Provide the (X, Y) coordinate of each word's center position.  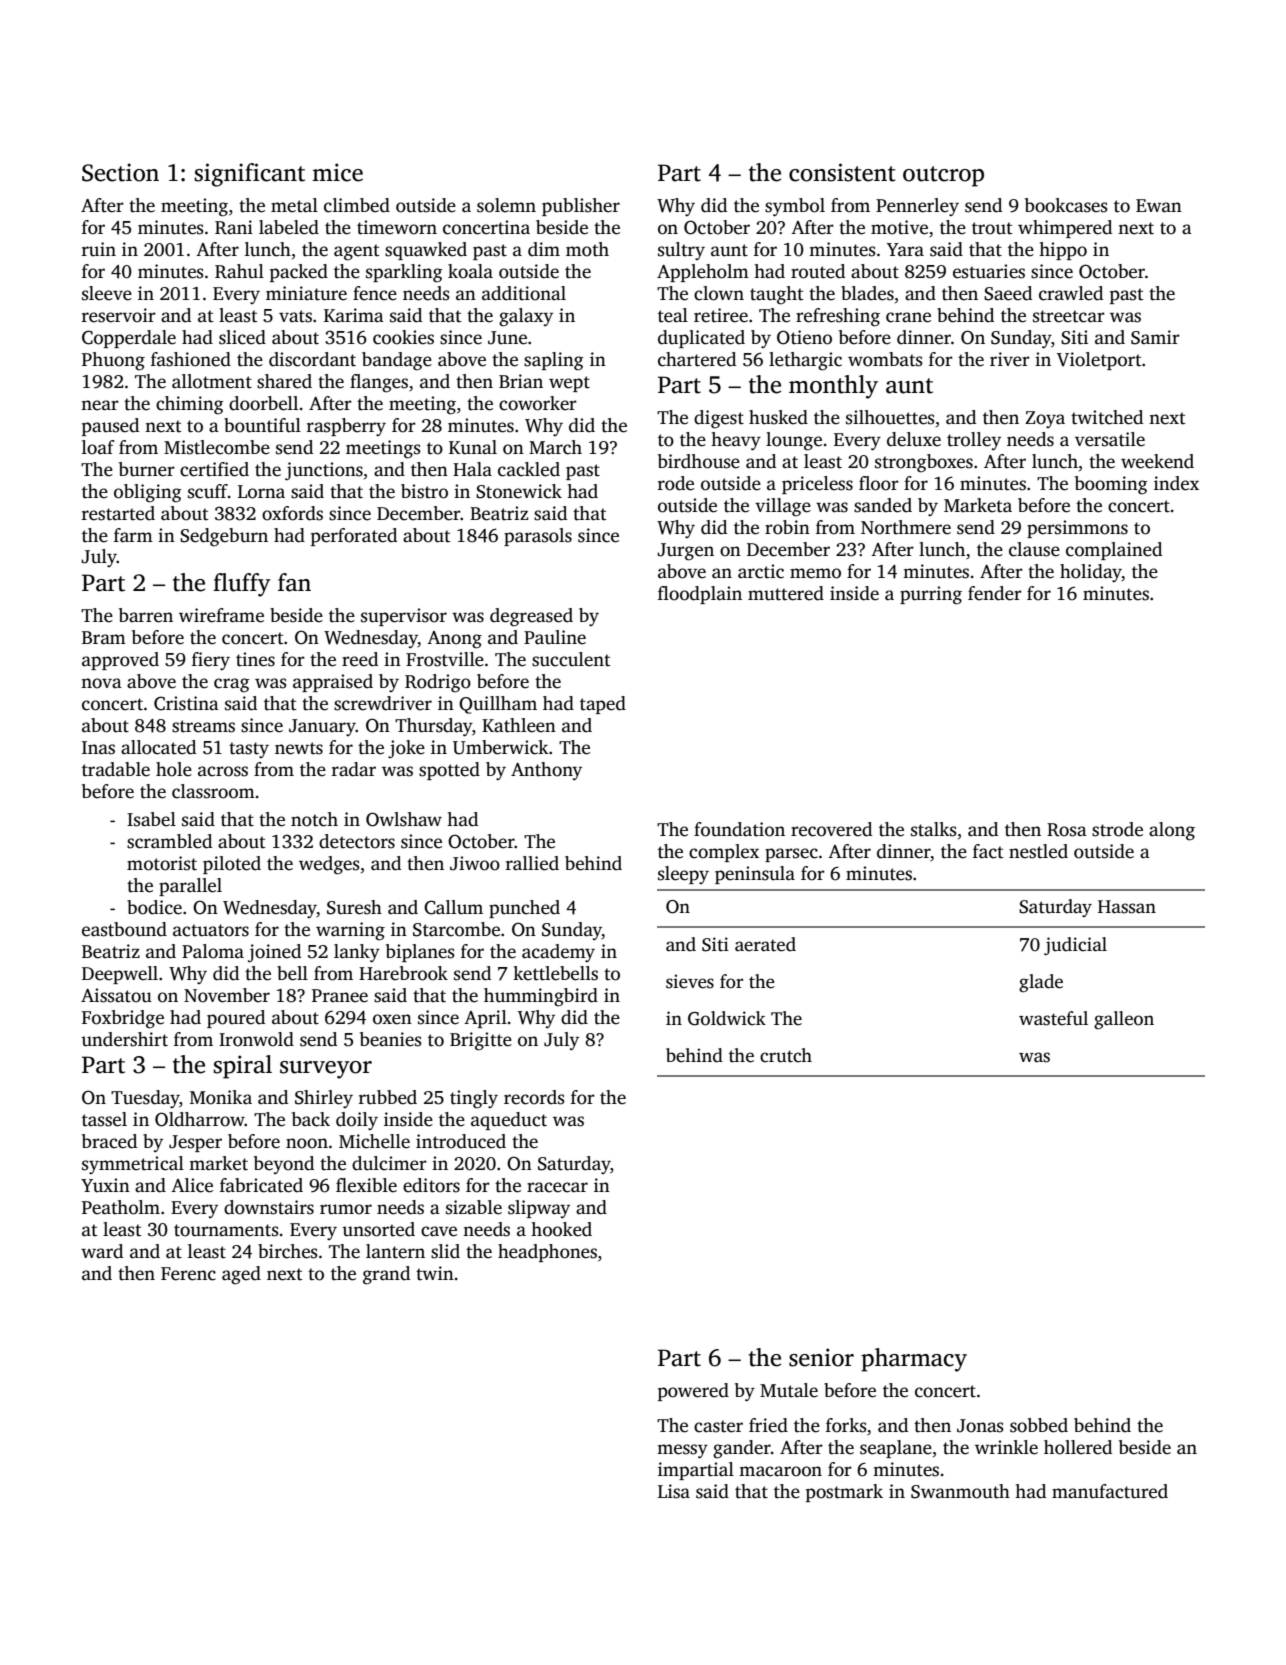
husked (778, 417)
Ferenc (188, 1274)
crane (908, 317)
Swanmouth (960, 1491)
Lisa (674, 1491)
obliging (148, 493)
